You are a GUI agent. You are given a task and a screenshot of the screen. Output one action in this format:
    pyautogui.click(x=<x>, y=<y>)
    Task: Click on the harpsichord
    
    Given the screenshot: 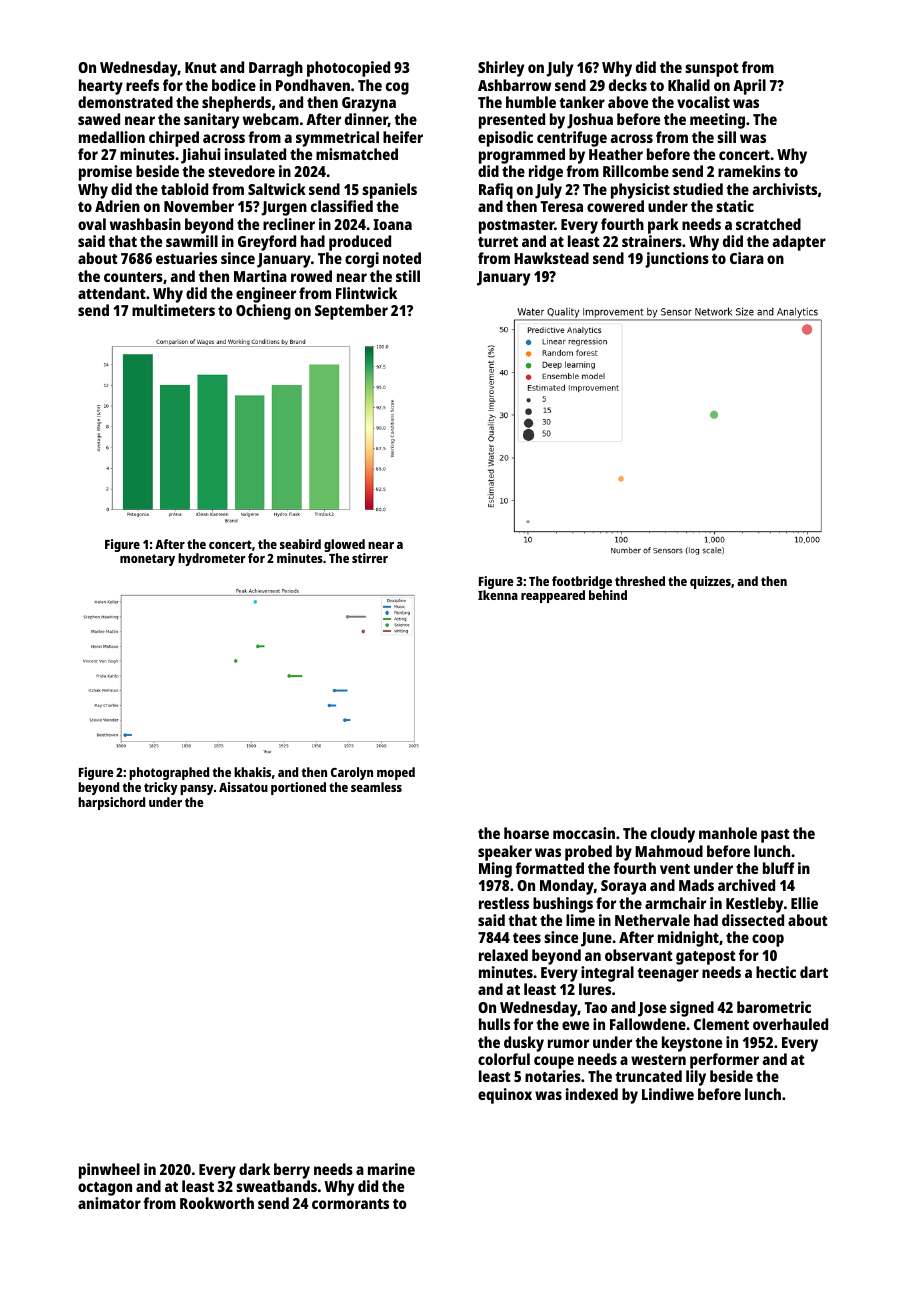 What is the action you would take?
    pyautogui.click(x=111, y=803)
